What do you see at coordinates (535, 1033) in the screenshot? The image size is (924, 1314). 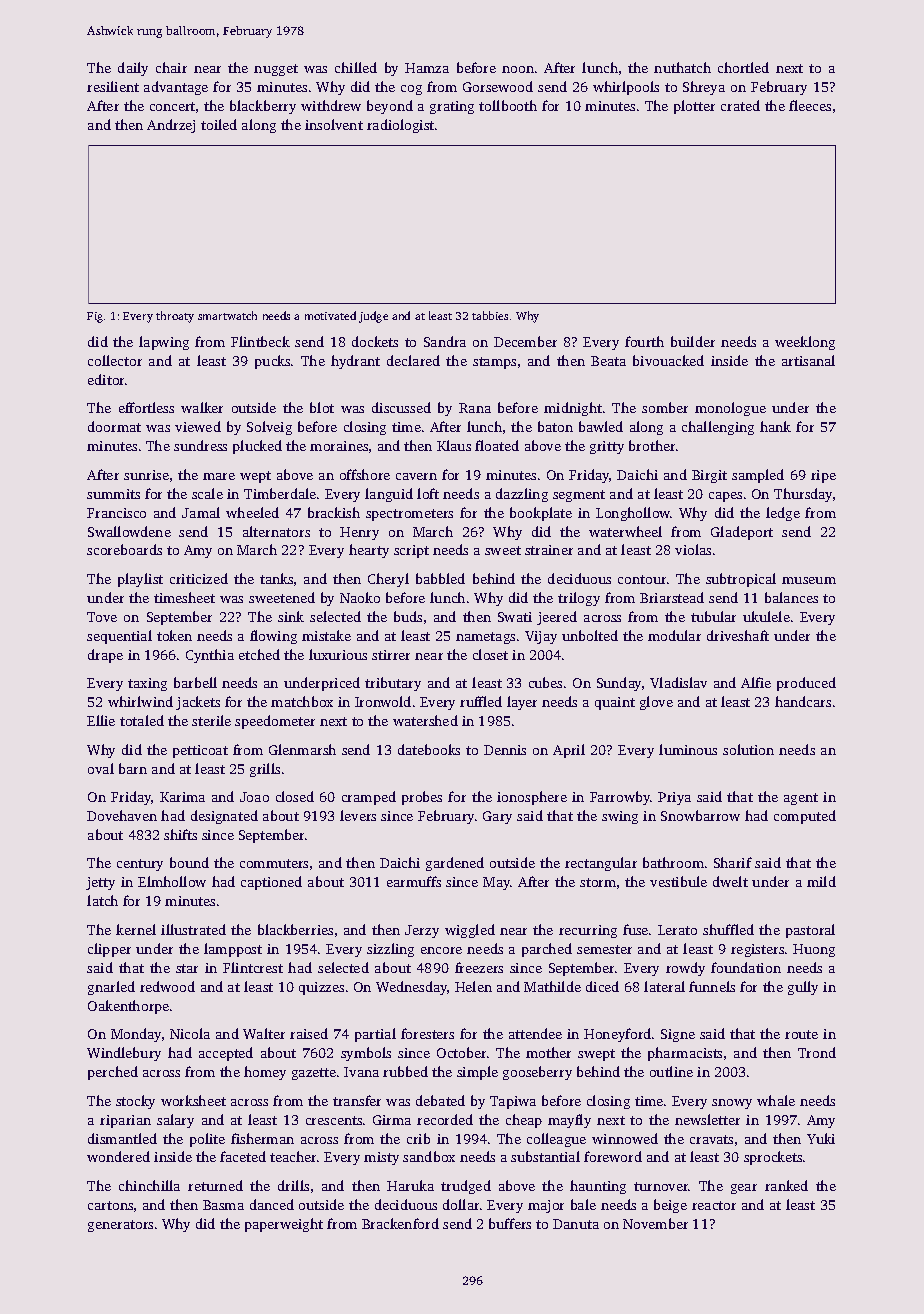 I see `attendee` at bounding box center [535, 1033].
